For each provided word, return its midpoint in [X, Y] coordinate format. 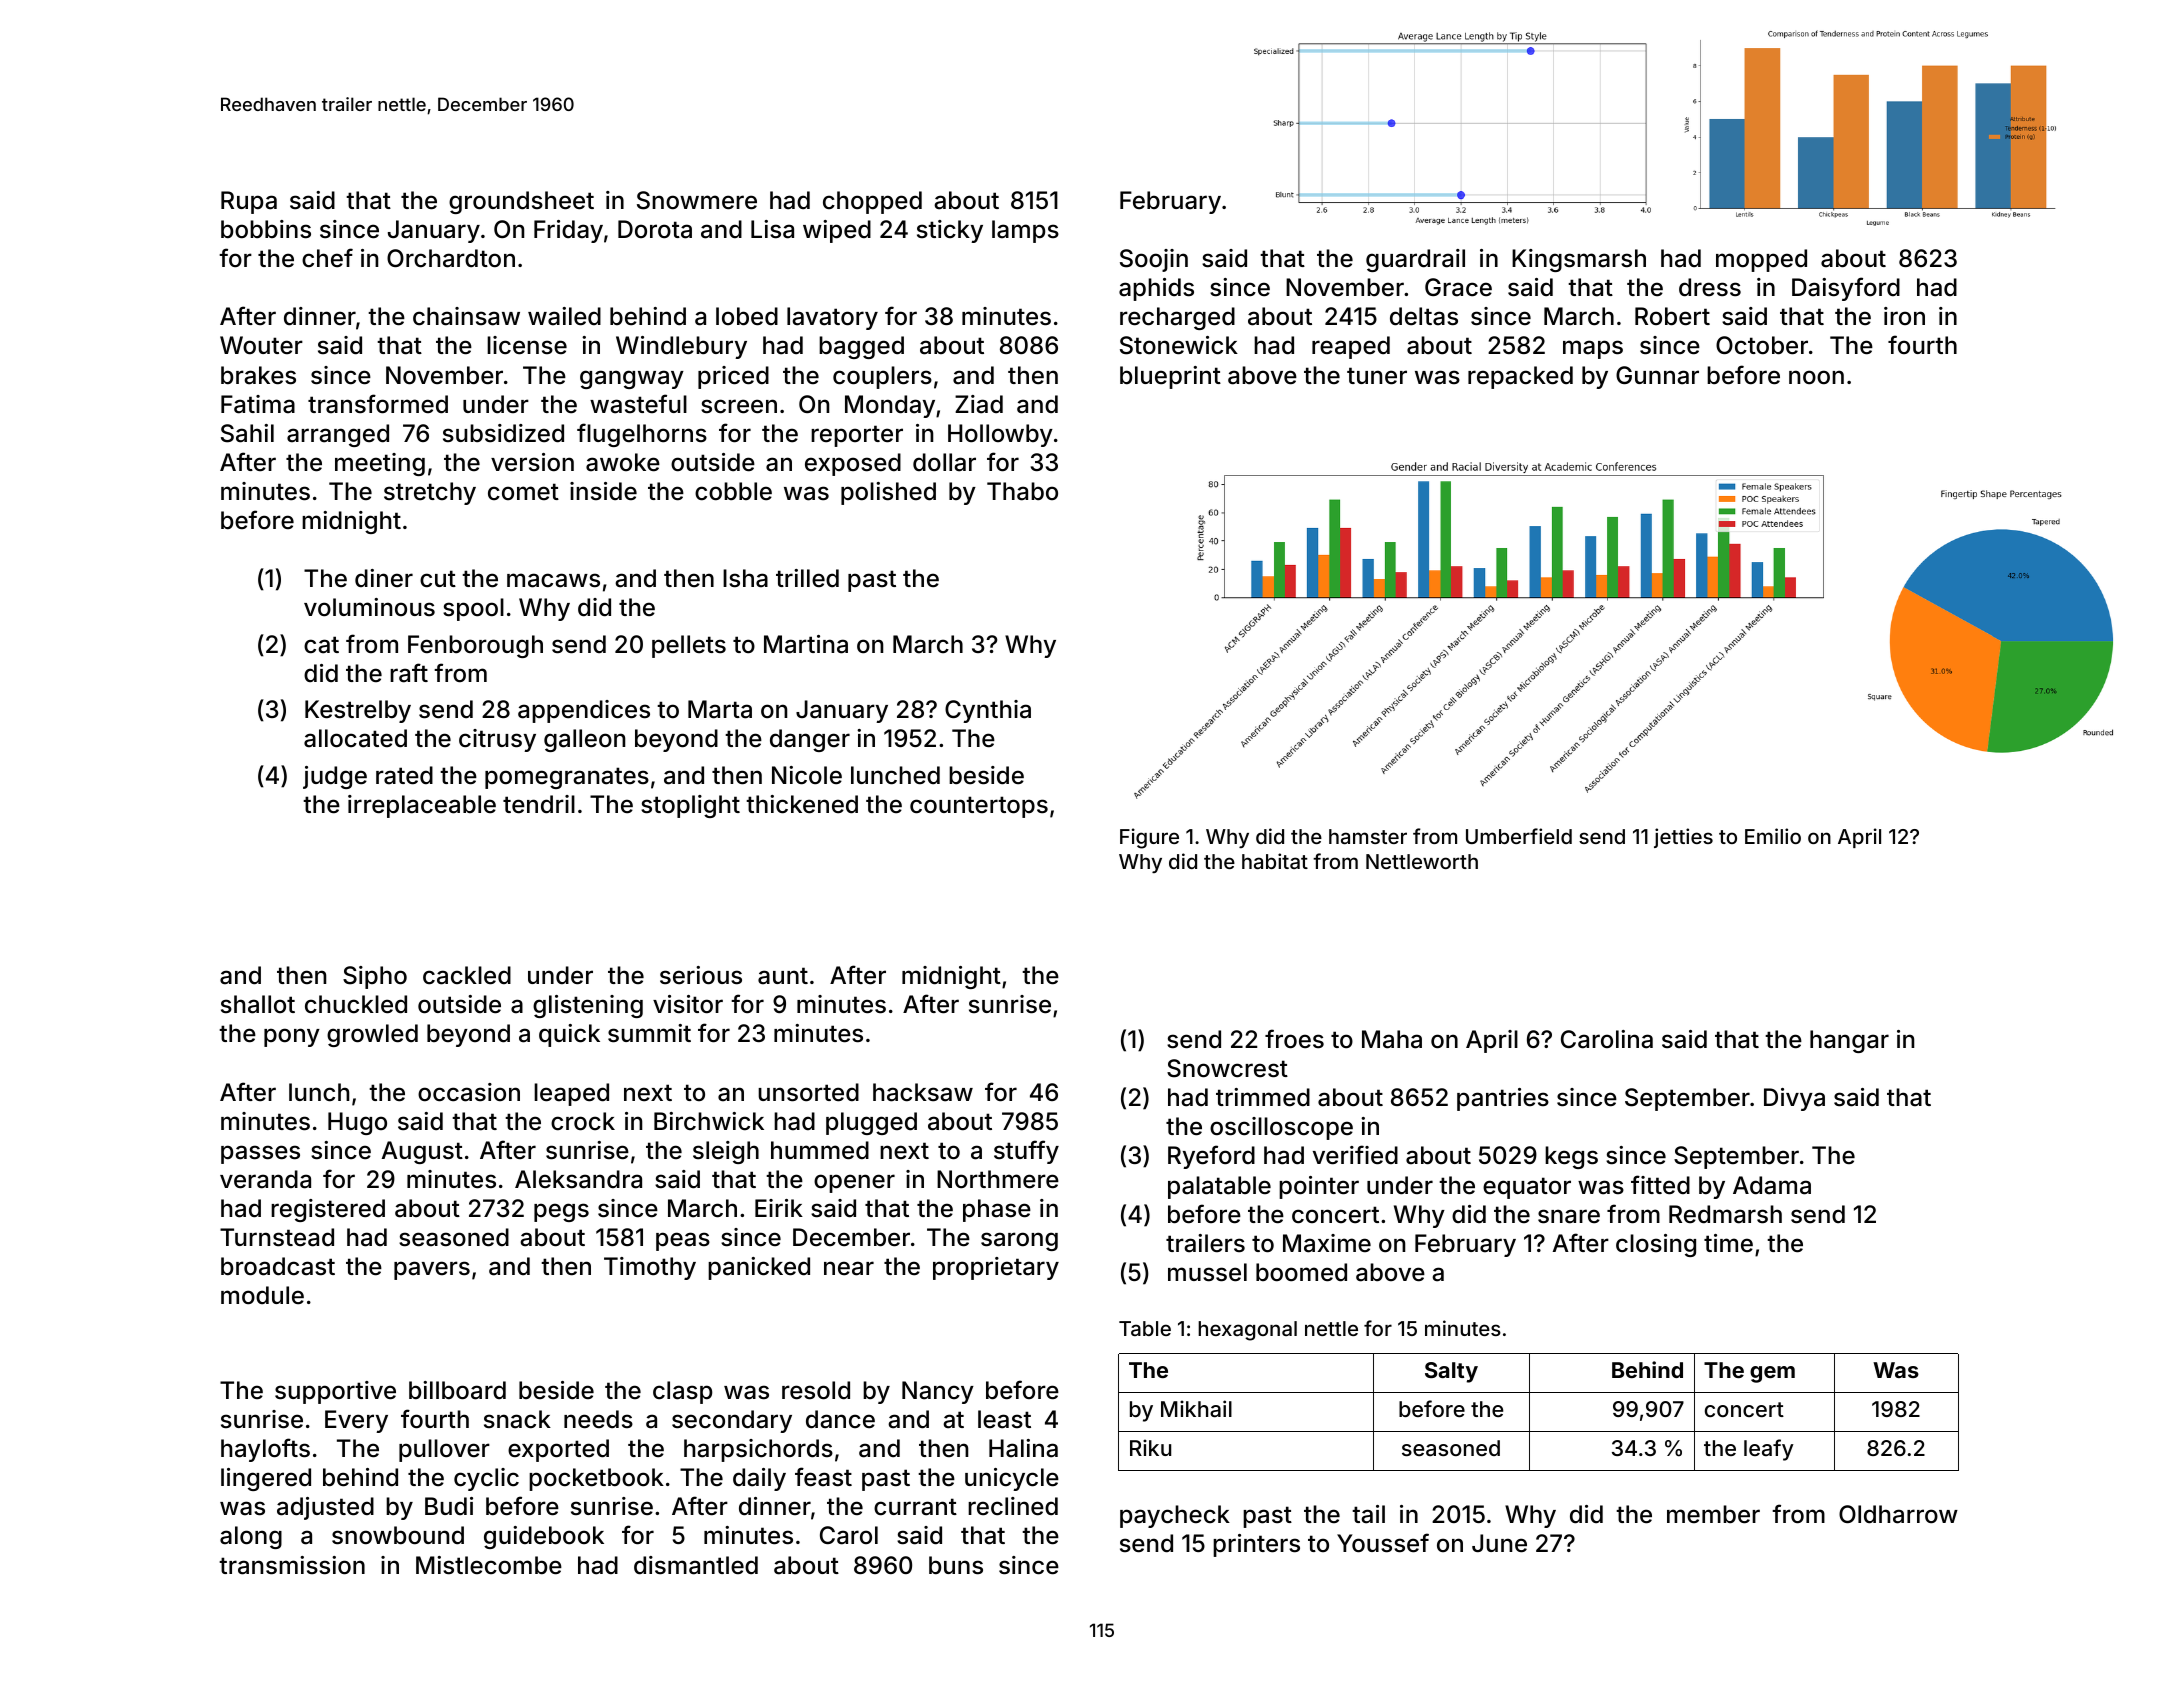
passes [260, 1154]
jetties [1683, 838]
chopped [872, 202]
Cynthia [988, 711]
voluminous [369, 607]
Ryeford [1211, 1157]
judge [335, 777]
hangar [1849, 1041]
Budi [449, 1506]
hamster [1368, 836]
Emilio [1773, 836]
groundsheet [521, 202]
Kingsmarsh [1579, 260]
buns [956, 1565]
